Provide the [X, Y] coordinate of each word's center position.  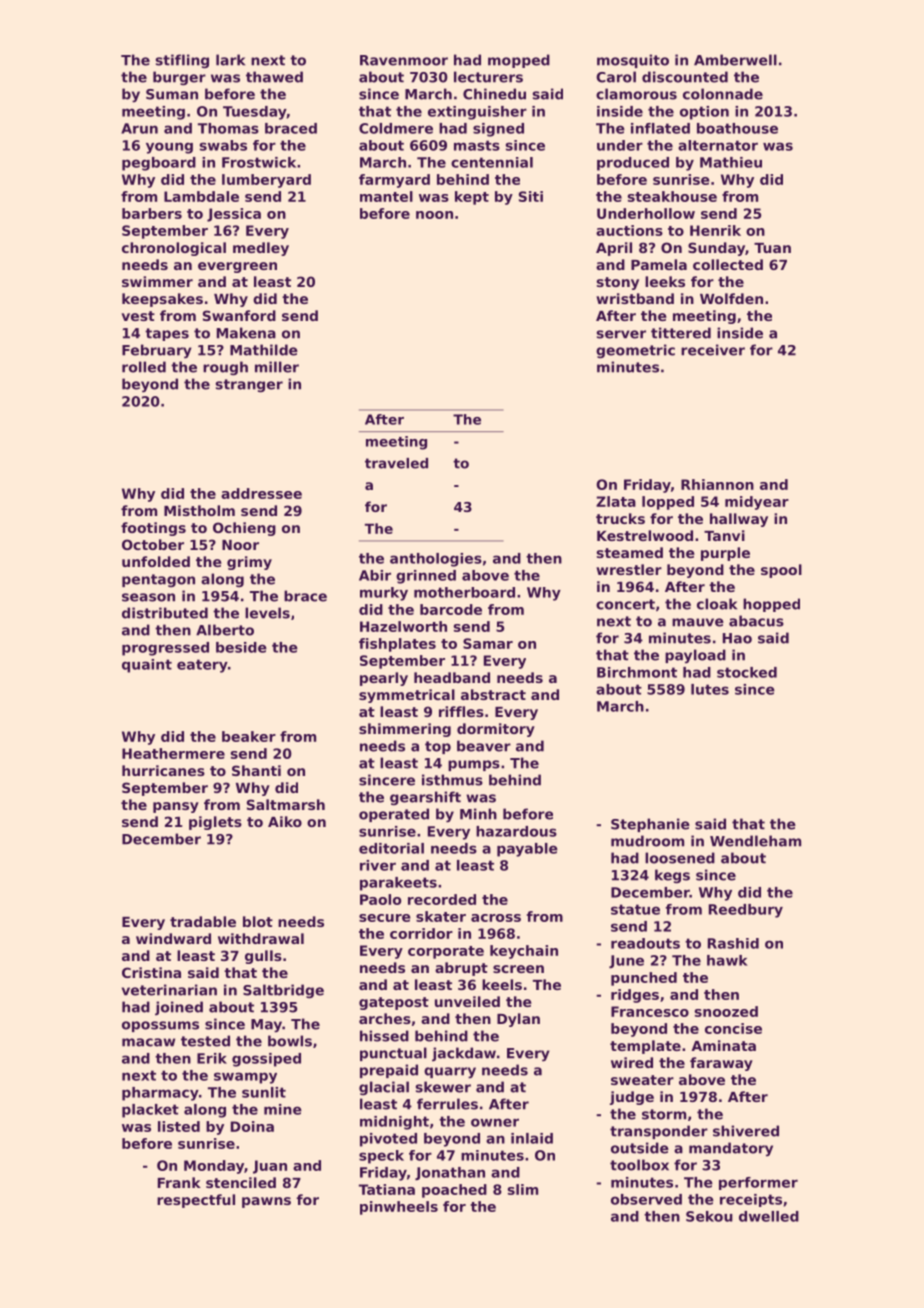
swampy [245, 1078]
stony [618, 283]
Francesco [650, 1011]
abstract [493, 694]
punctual [393, 1054]
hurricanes [163, 770]
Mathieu [731, 162]
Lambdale [201, 196]
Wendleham [755, 841]
